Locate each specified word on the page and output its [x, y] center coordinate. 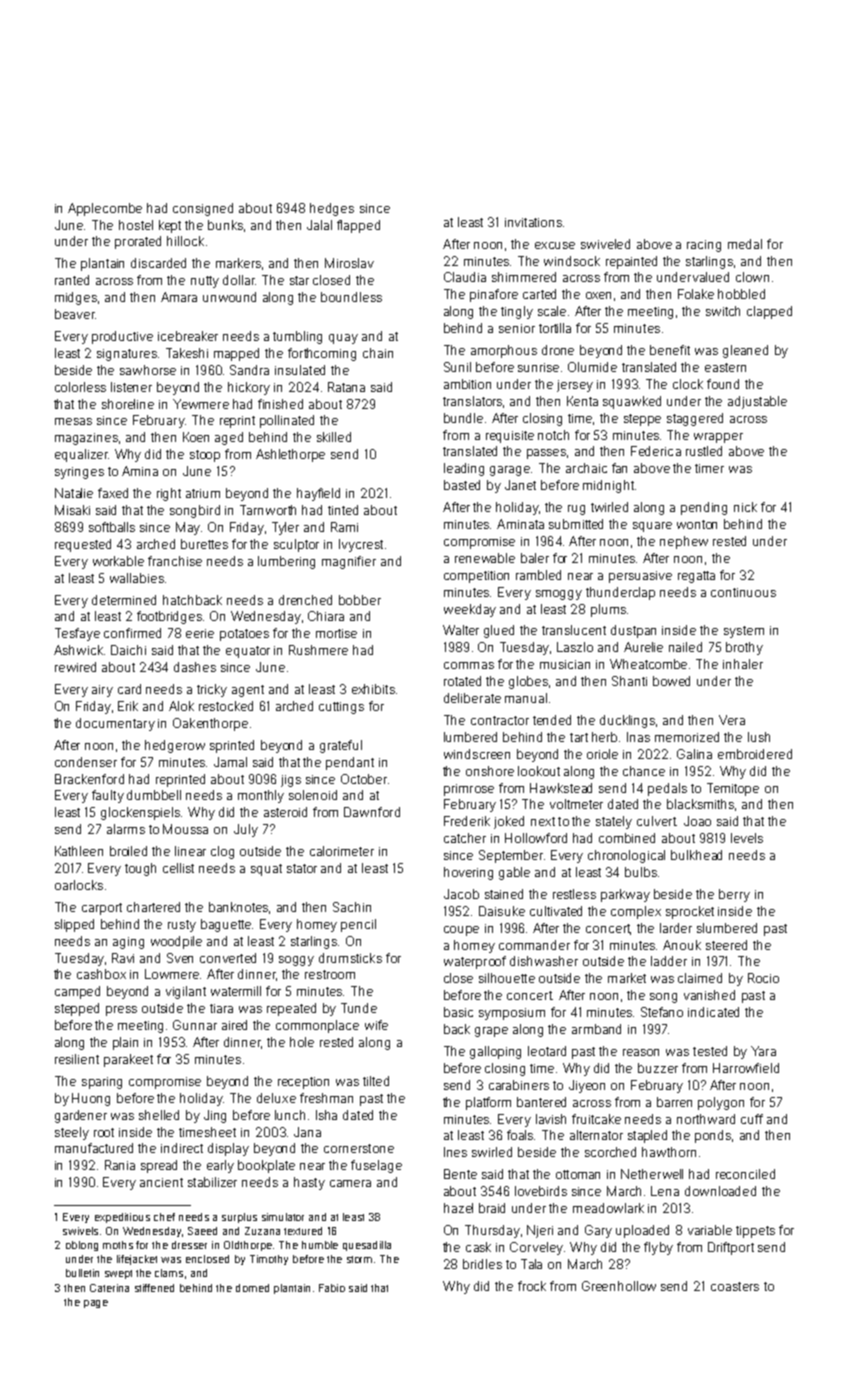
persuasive [640, 577]
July [246, 830]
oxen [598, 295]
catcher [465, 838]
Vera [732, 720]
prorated [138, 242]
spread [159, 1166]
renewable [485, 558]
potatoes [244, 635]
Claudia [465, 277]
